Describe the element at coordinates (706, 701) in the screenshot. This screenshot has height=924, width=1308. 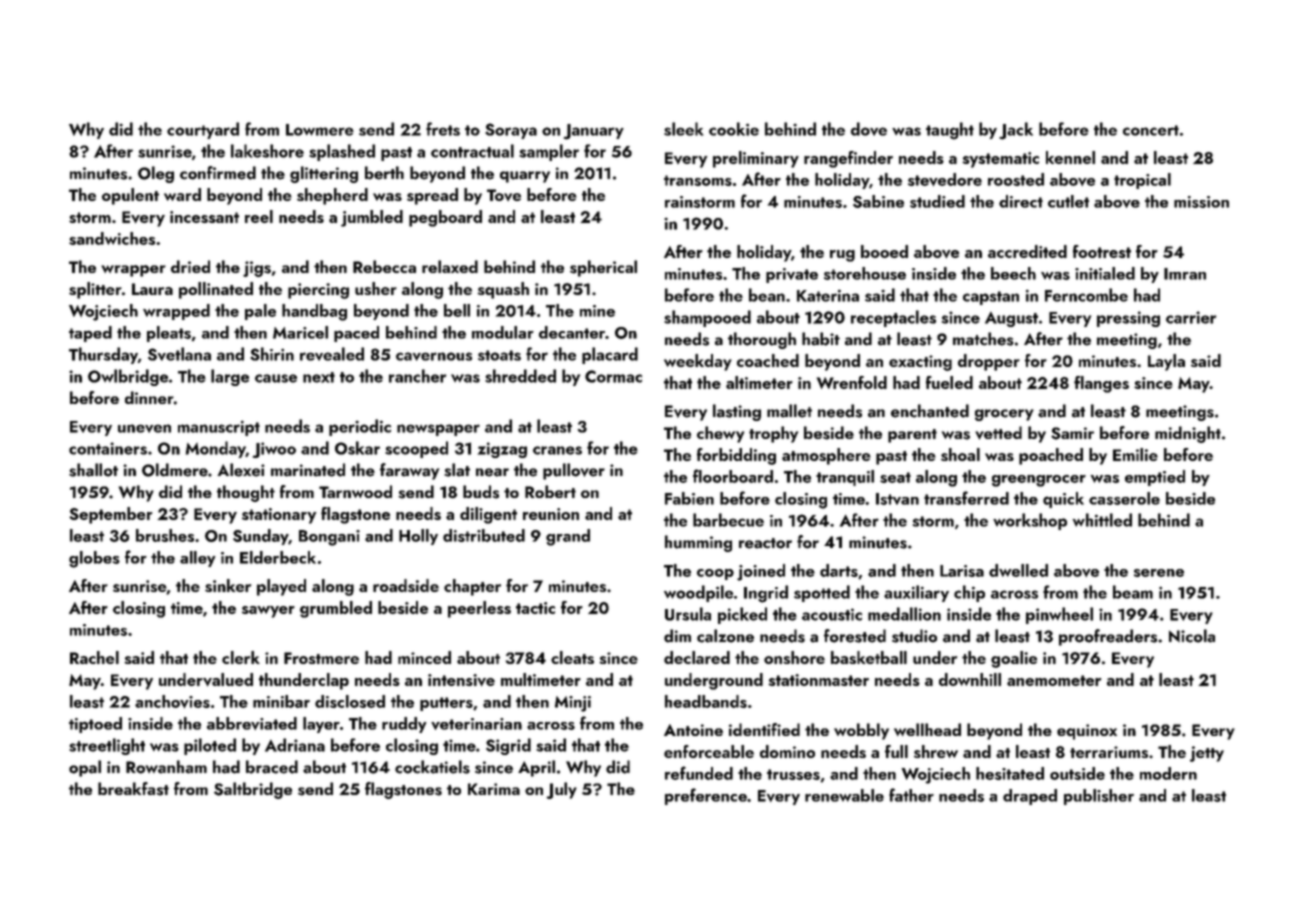
I see `headbands` at that location.
